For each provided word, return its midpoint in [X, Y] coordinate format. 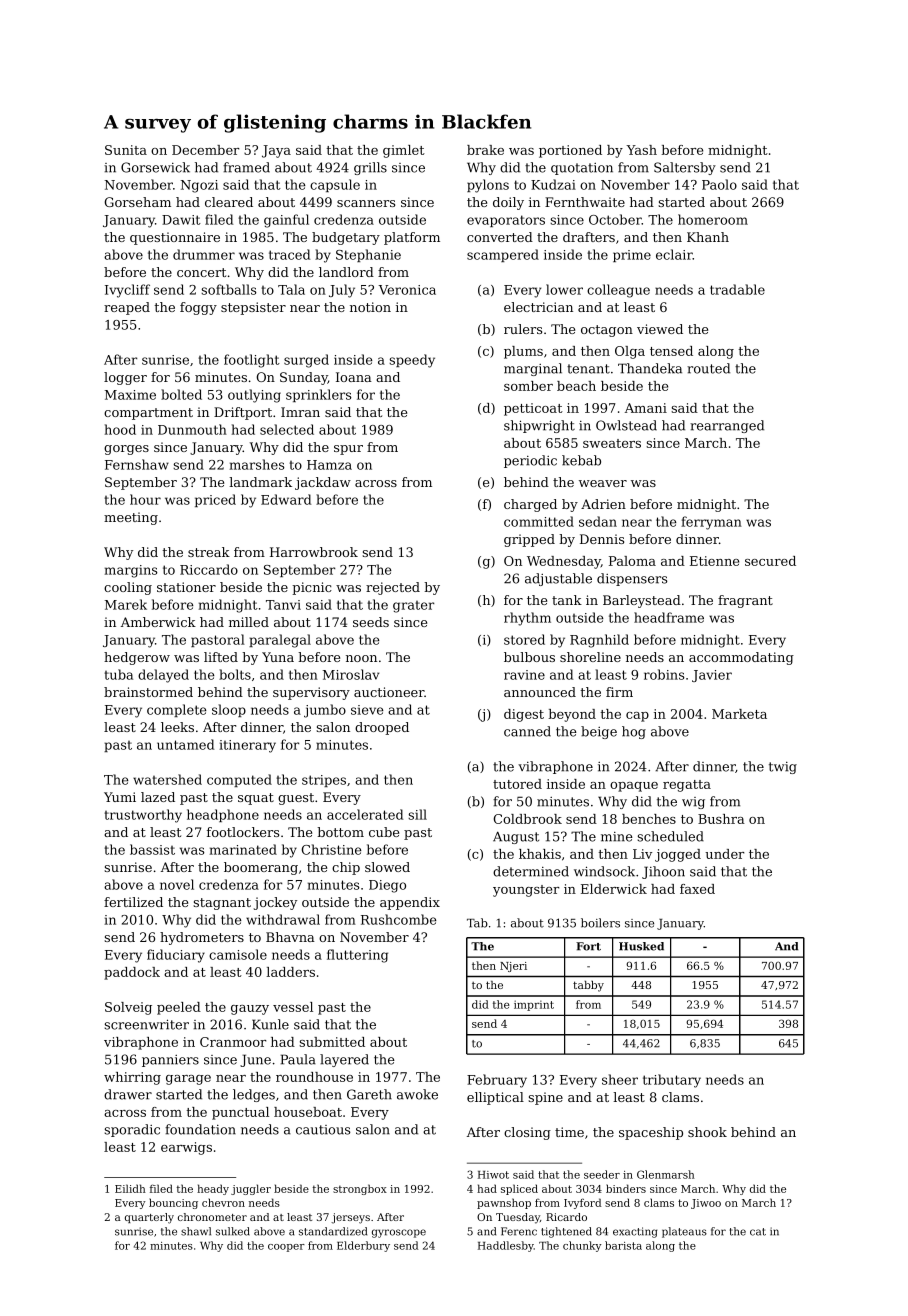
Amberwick [158, 622]
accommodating [741, 658]
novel [177, 884]
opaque [634, 787]
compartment [148, 414]
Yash [641, 150]
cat [758, 1232]
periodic [530, 461]
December [205, 150]
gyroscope [399, 1233]
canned [527, 731]
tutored [517, 784]
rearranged [727, 426]
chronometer [212, 1217]
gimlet [404, 151]
